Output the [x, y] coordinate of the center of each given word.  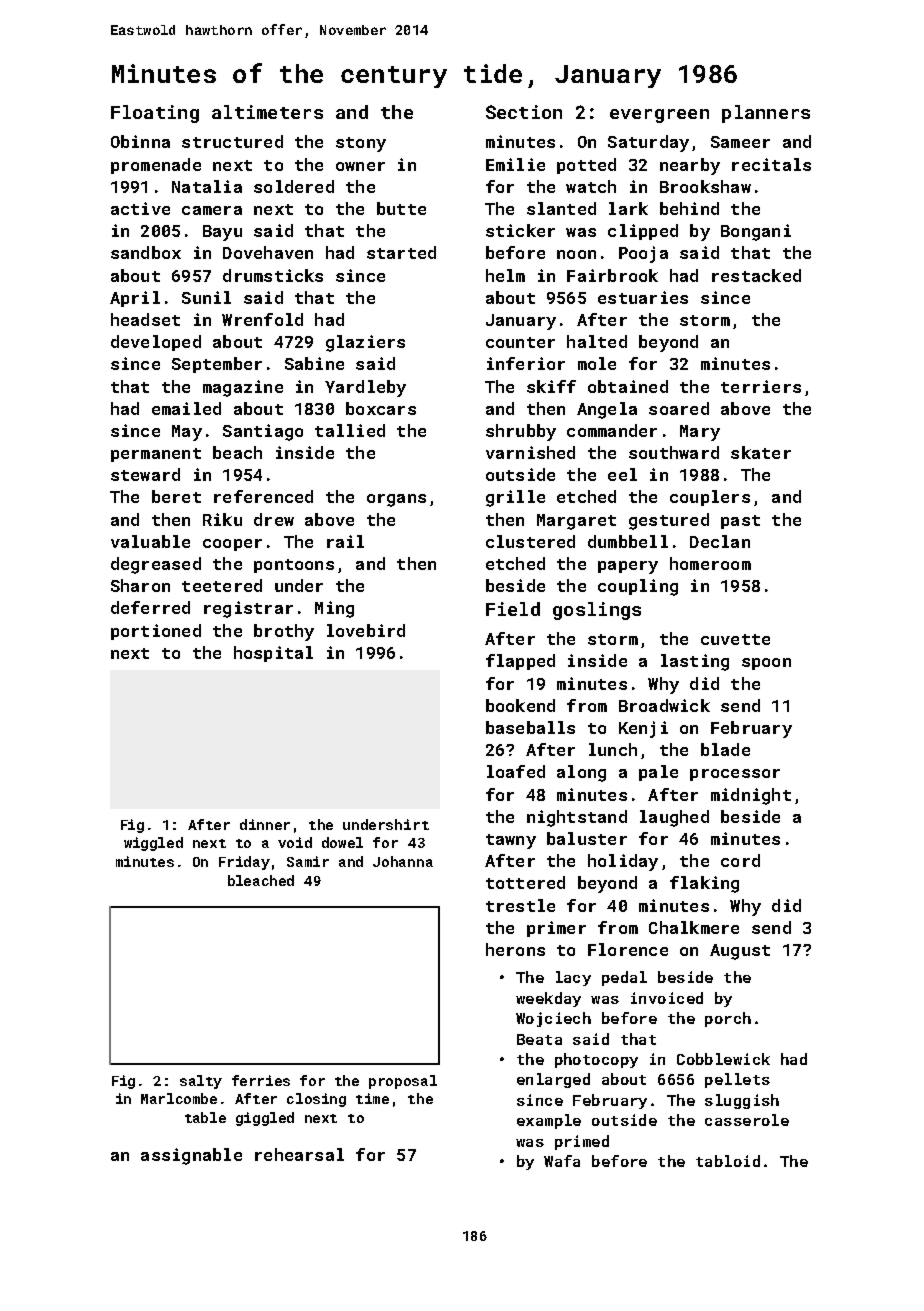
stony [361, 144]
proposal [403, 1082]
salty [201, 1082]
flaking [704, 884]
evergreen [659, 116]
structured [232, 141]
